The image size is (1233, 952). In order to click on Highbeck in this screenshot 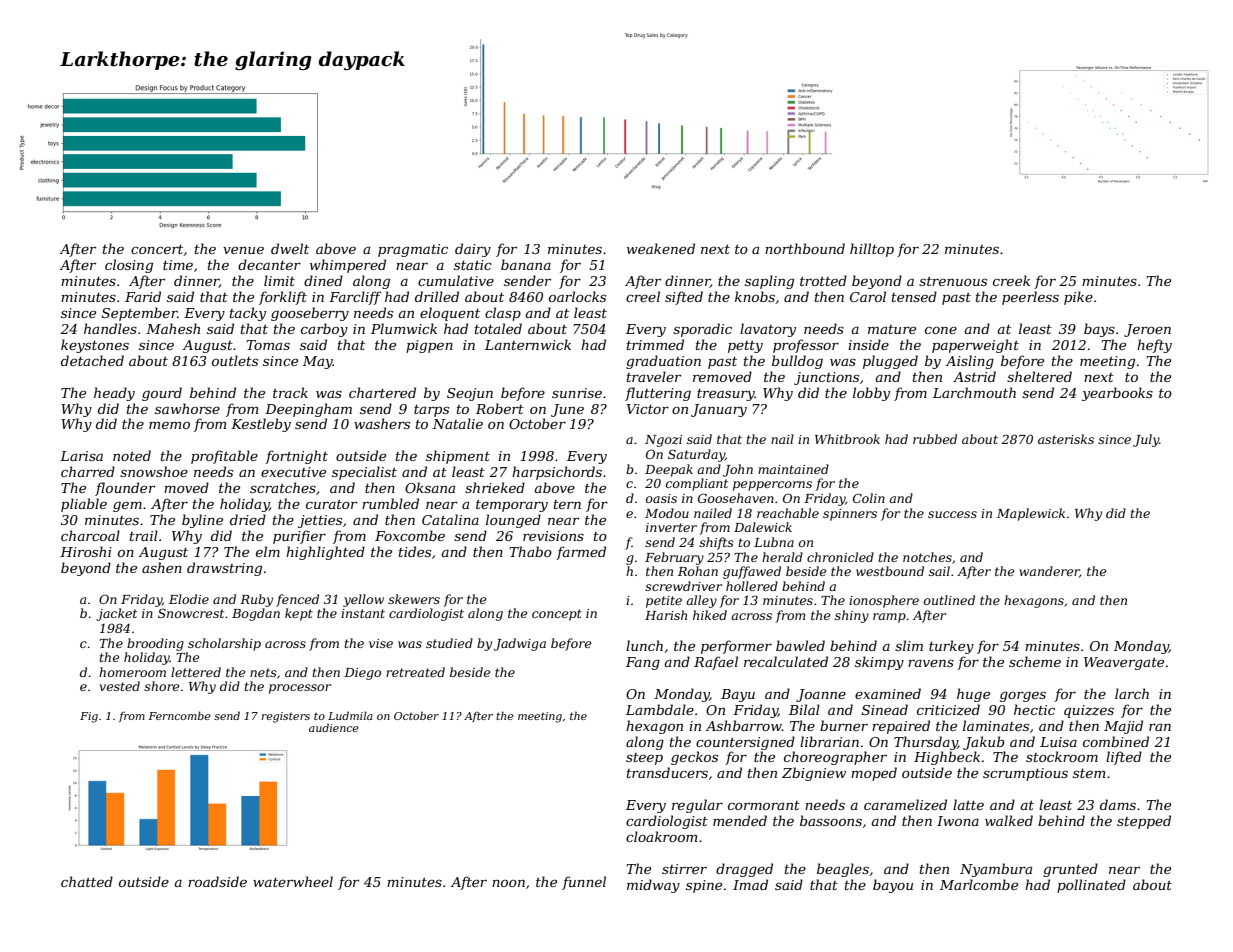, I will do `click(947, 758)`.
